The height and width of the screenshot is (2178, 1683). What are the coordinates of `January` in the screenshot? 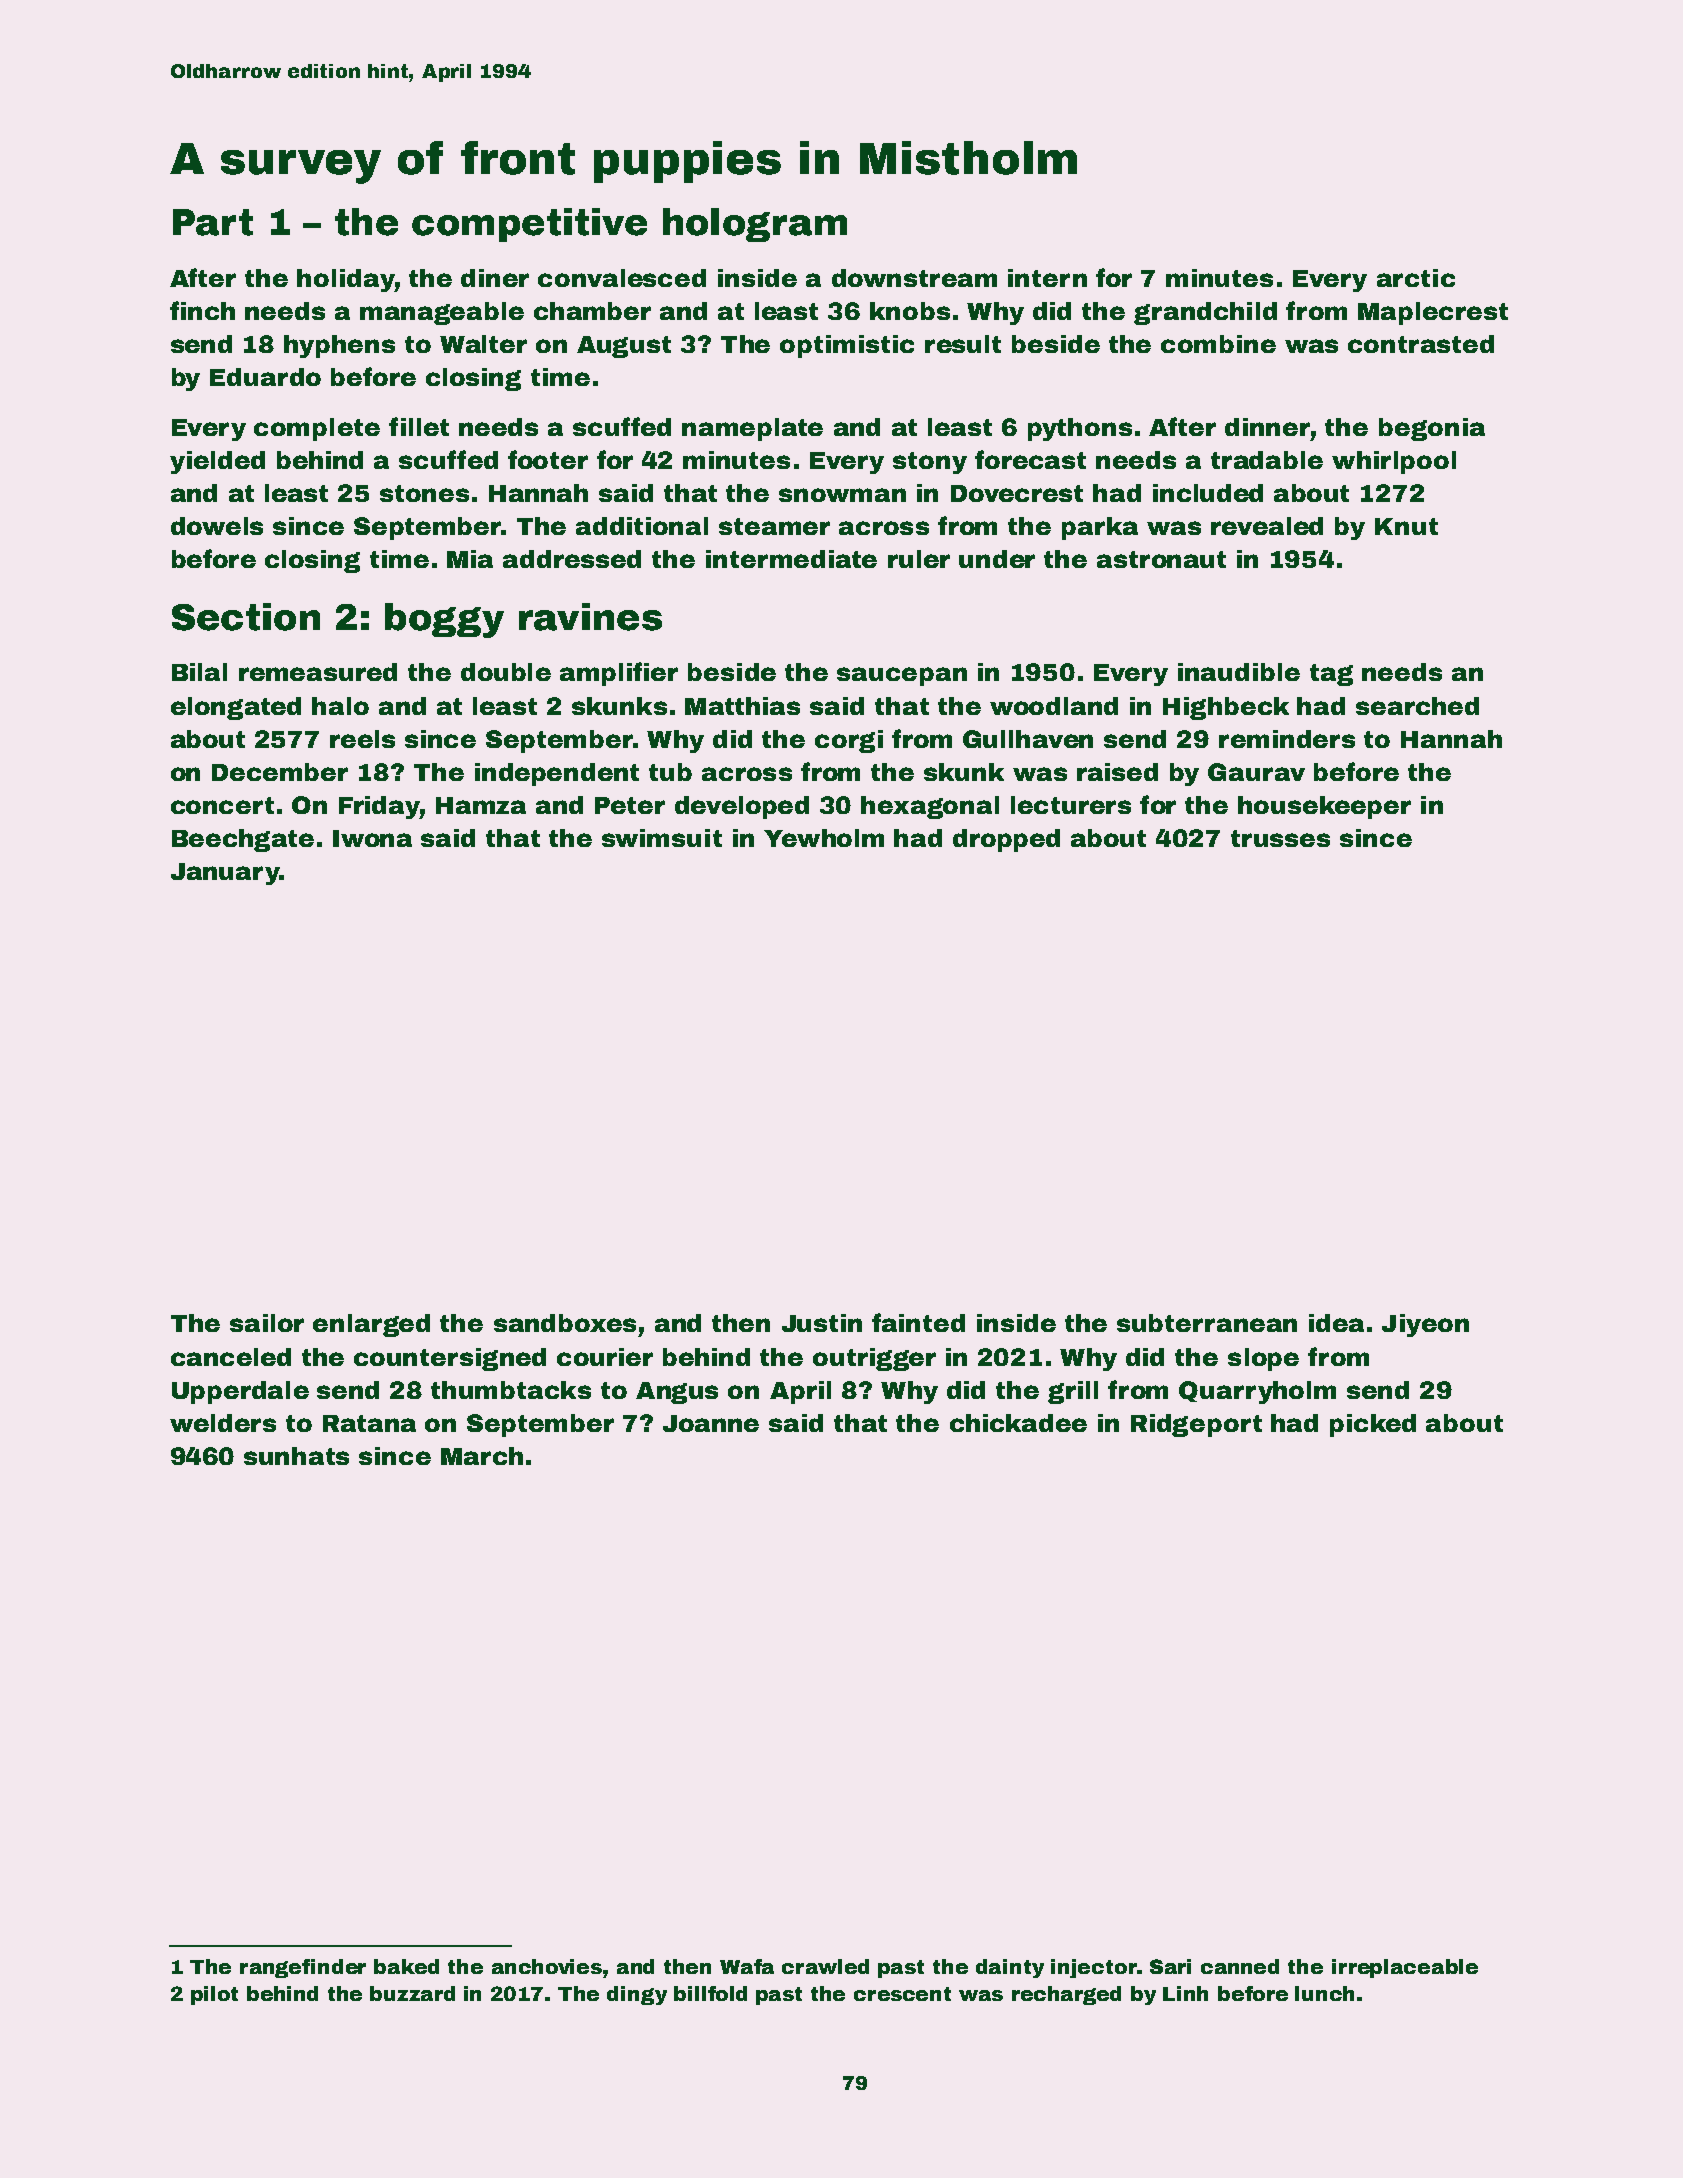 It's located at (225, 874).
